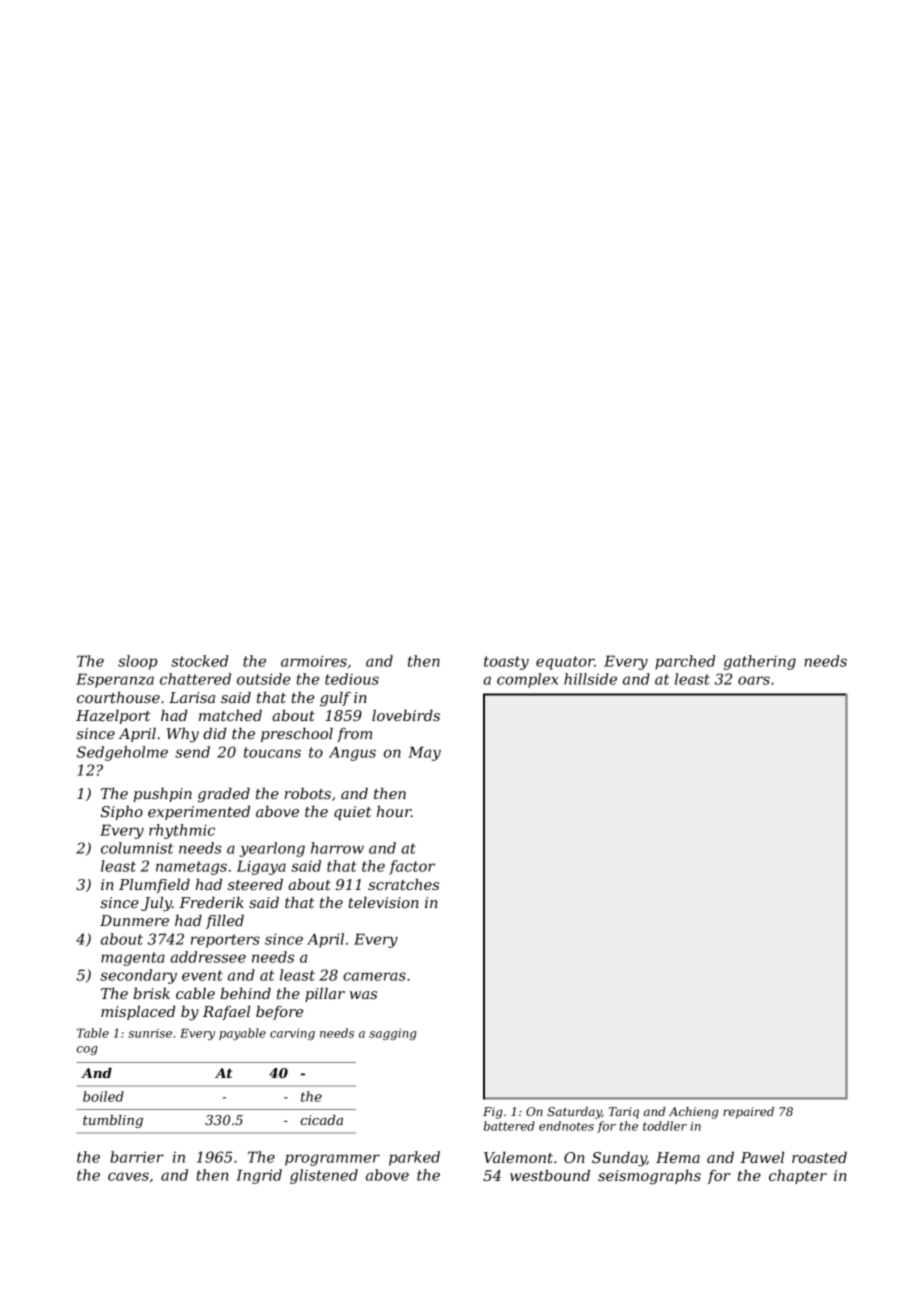 The image size is (924, 1308). What do you see at coordinates (199, 661) in the page?
I see `stocked` at bounding box center [199, 661].
